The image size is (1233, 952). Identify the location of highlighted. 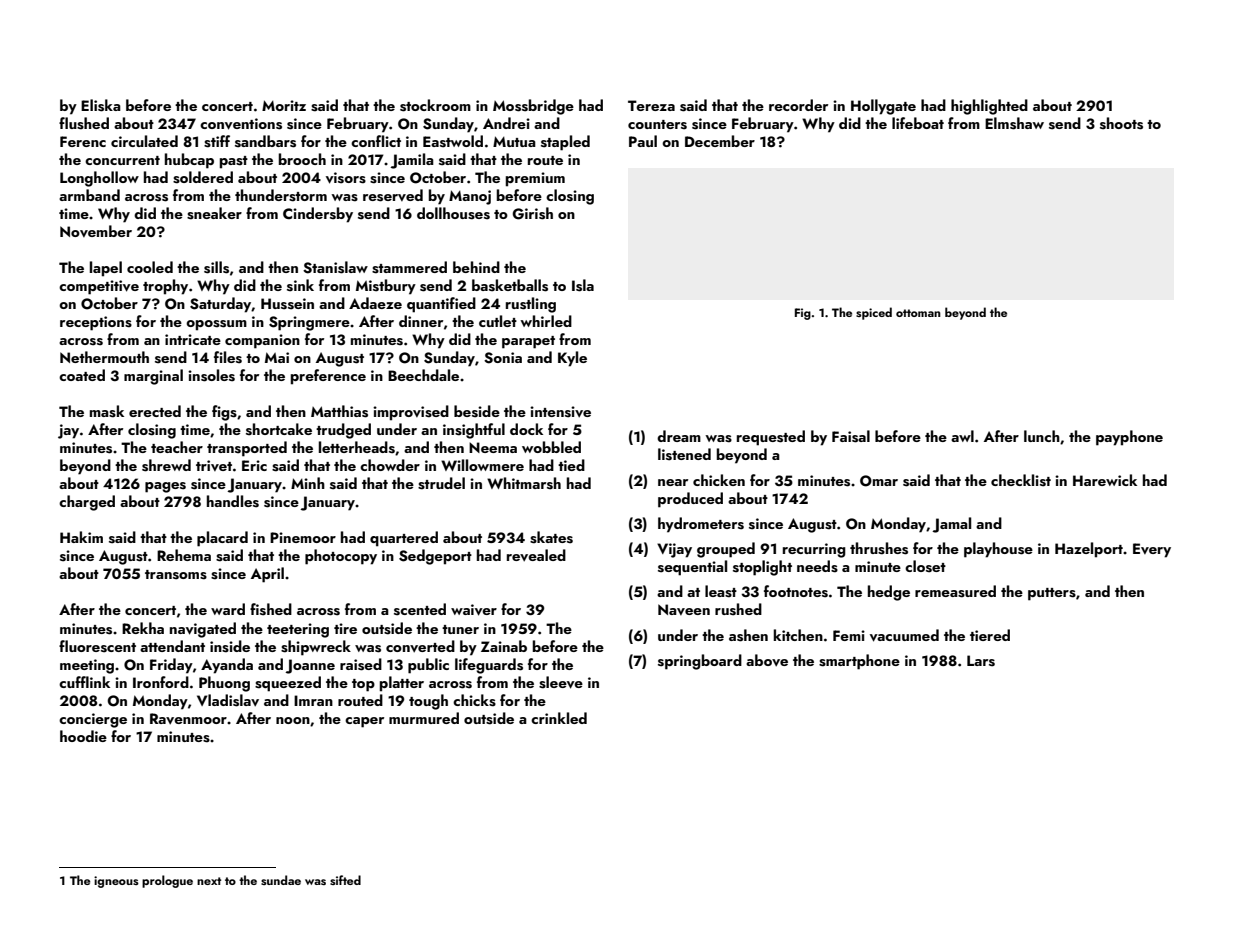
(989, 107).
